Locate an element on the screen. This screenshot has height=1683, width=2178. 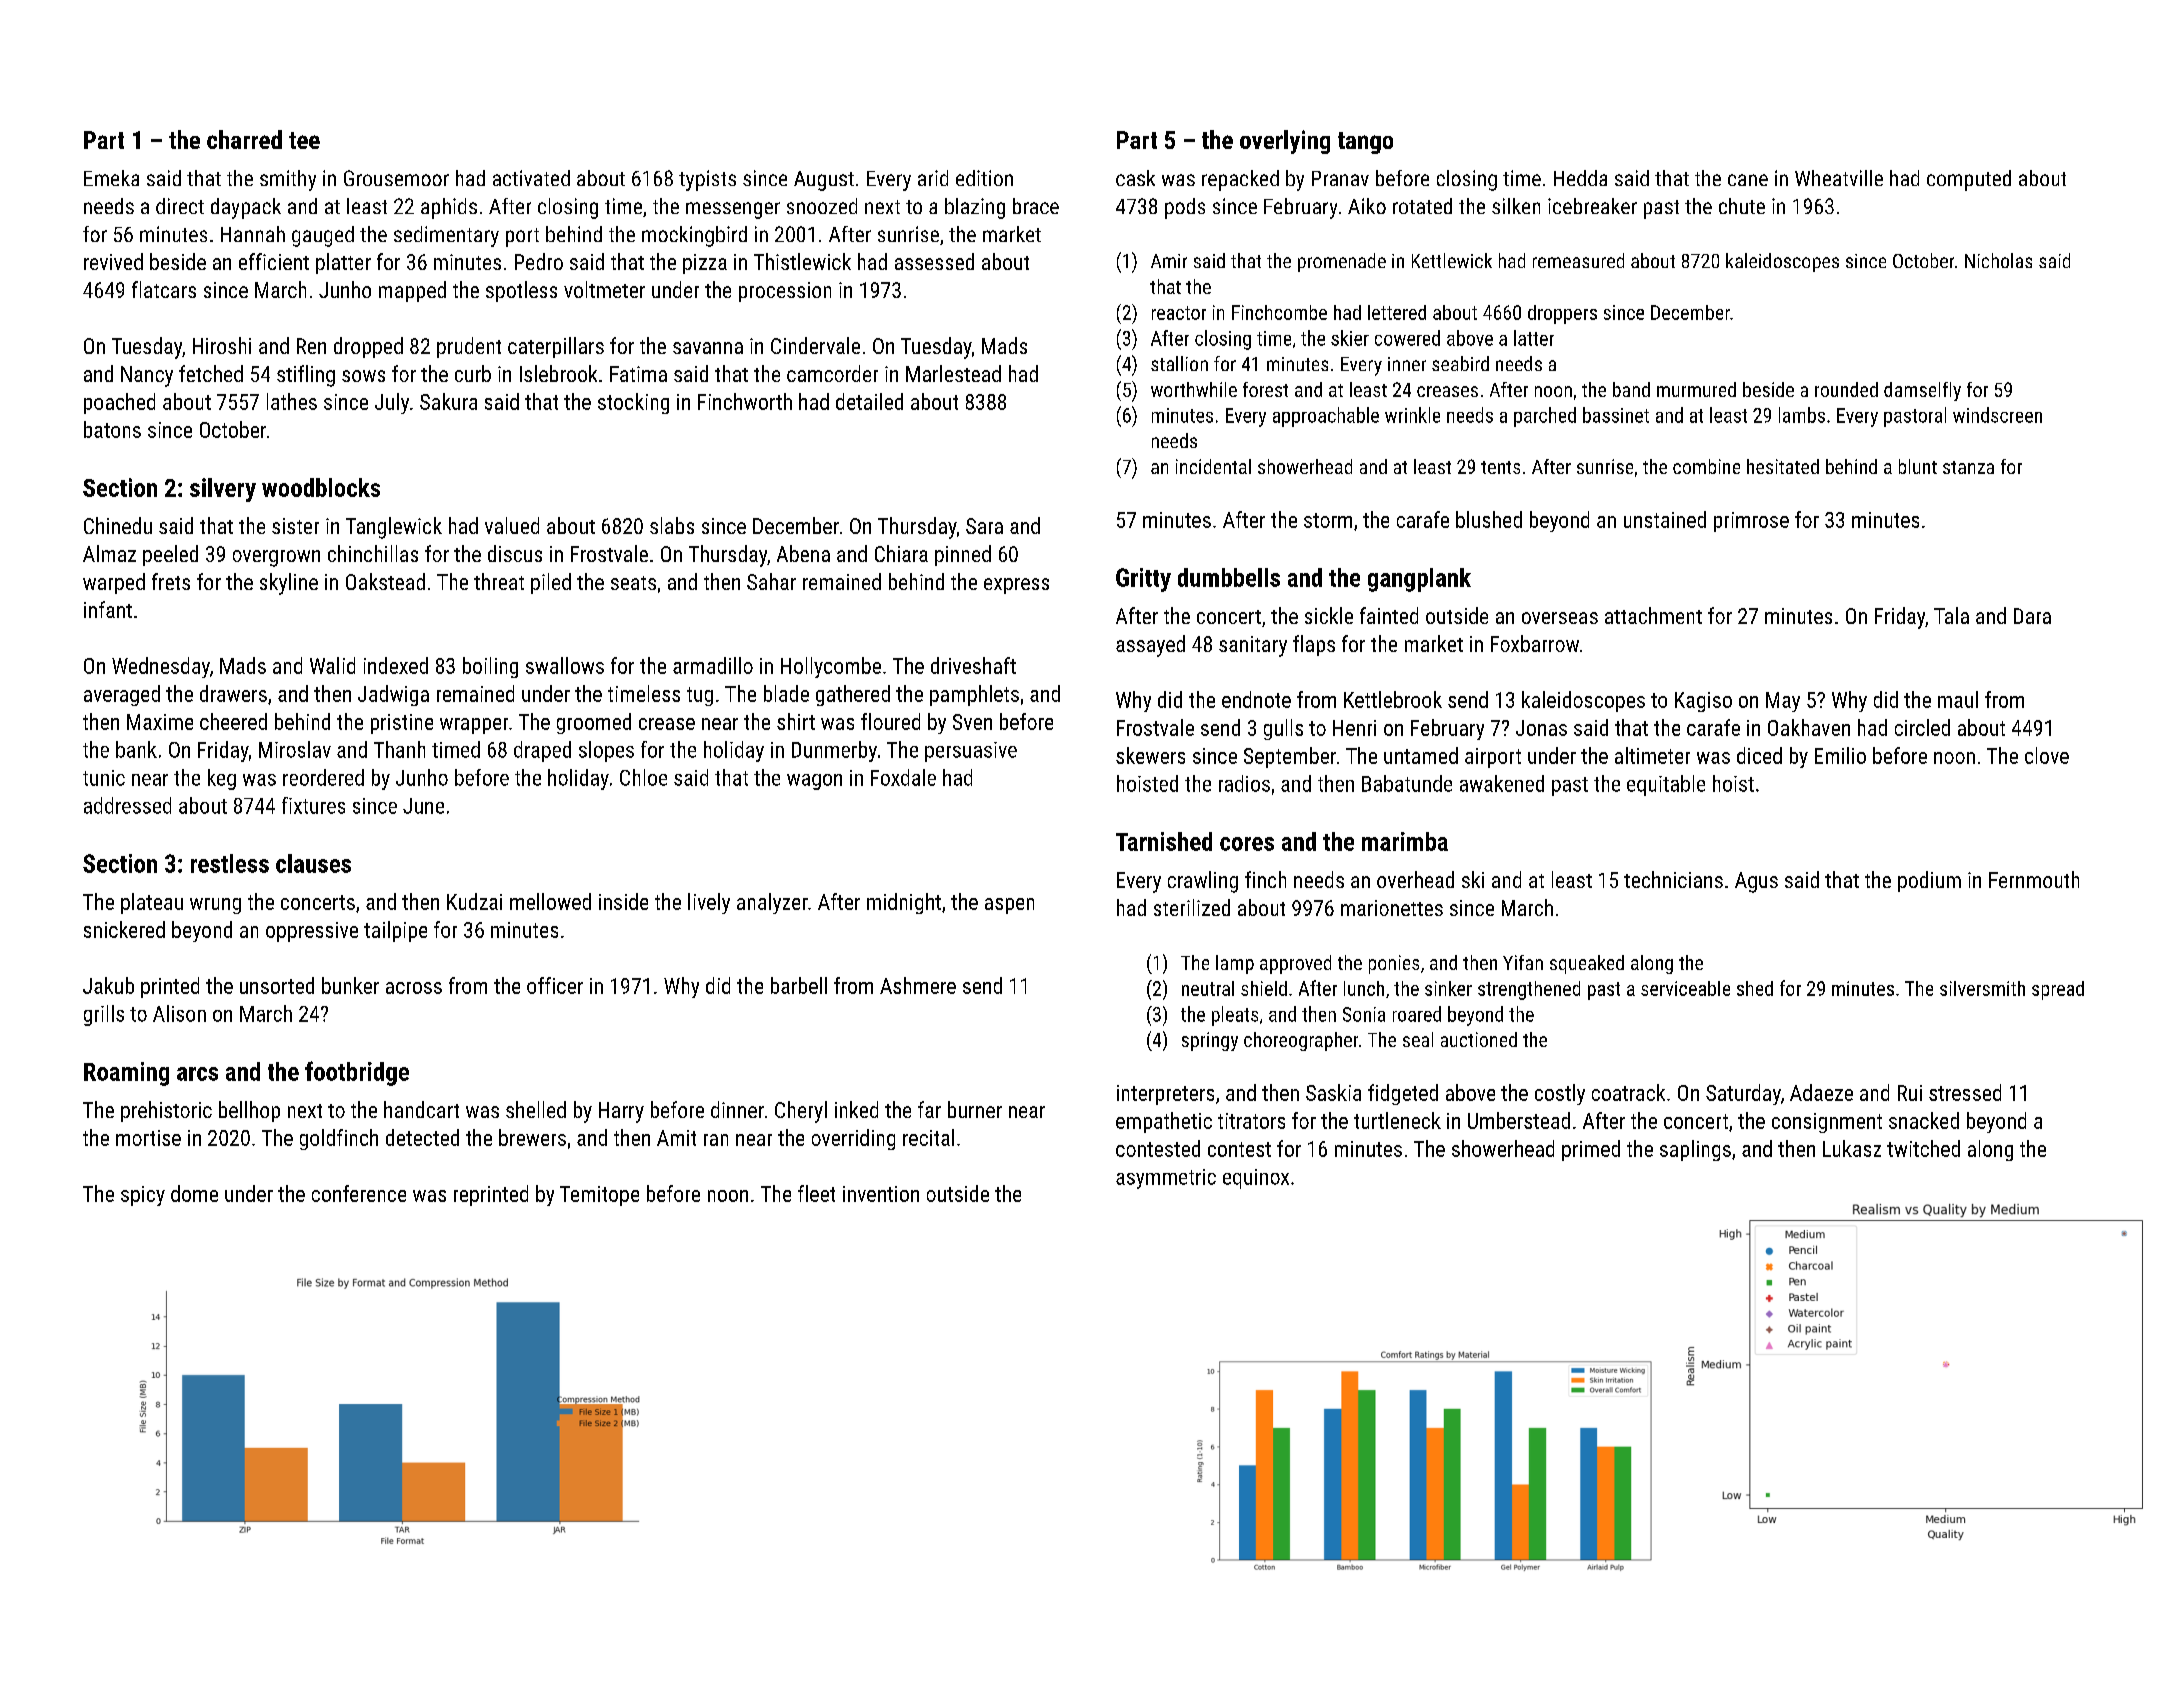
camcorder is located at coordinates (832, 373).
